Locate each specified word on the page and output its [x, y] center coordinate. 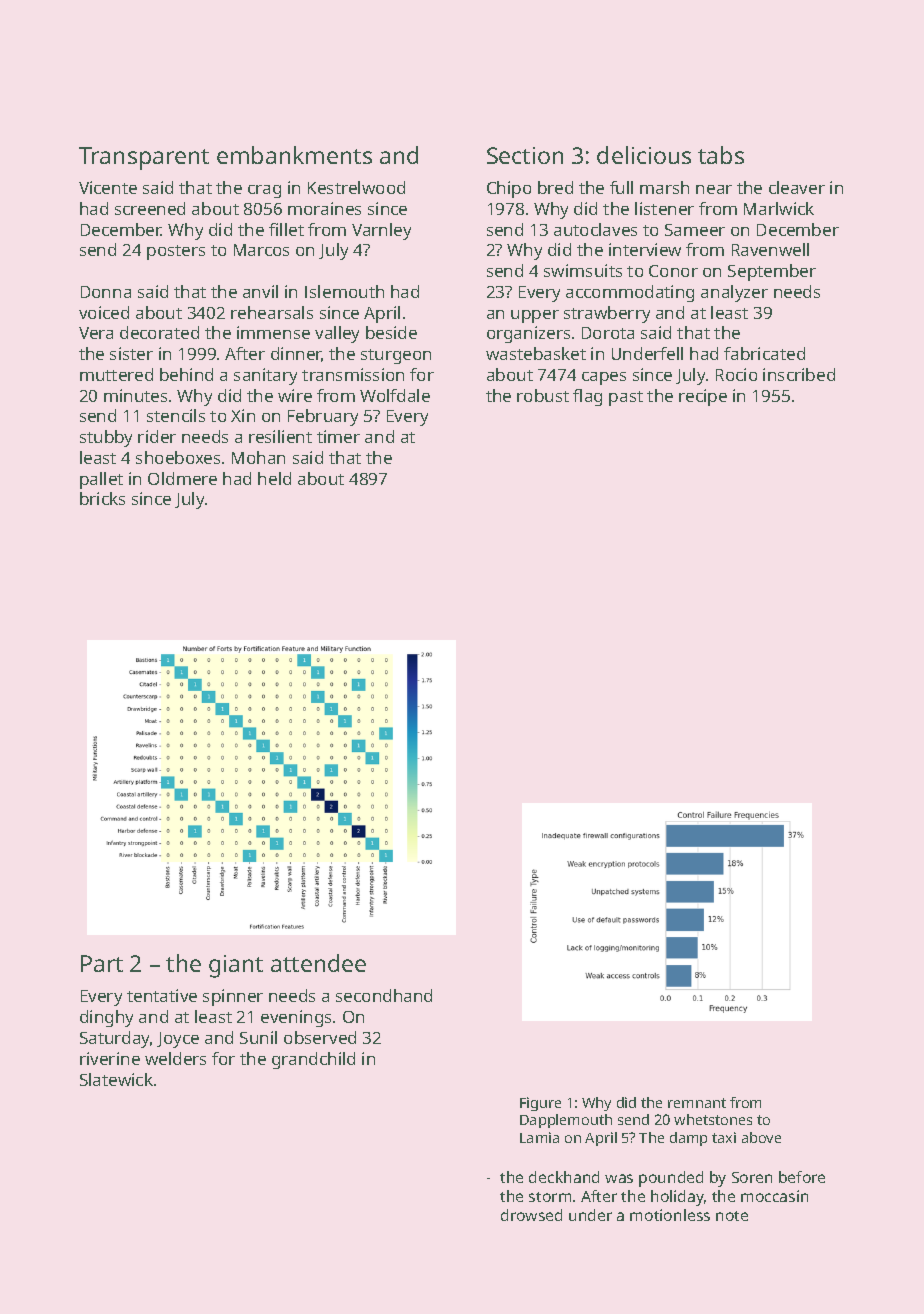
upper [535, 316]
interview [645, 249]
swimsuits [583, 270]
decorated [159, 332]
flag [587, 397]
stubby [106, 438]
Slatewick [116, 1079]
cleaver [797, 187]
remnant [697, 1103]
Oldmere [182, 478]
